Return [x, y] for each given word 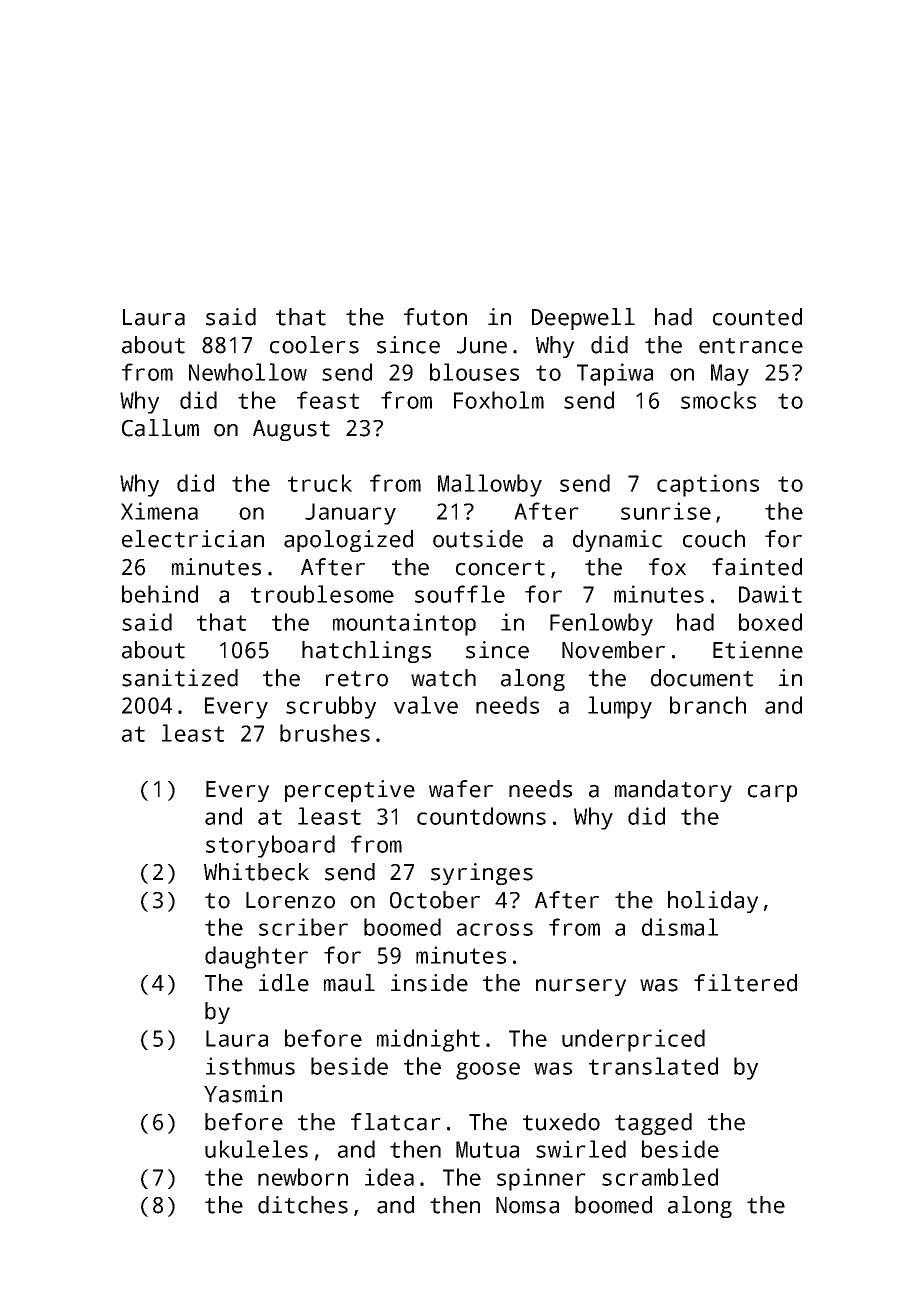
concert [500, 568]
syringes [482, 874]
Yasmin [243, 1094]
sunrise [666, 511]
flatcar [396, 1122]
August [291, 430]
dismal [680, 927]
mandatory [673, 791]
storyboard [270, 846]
